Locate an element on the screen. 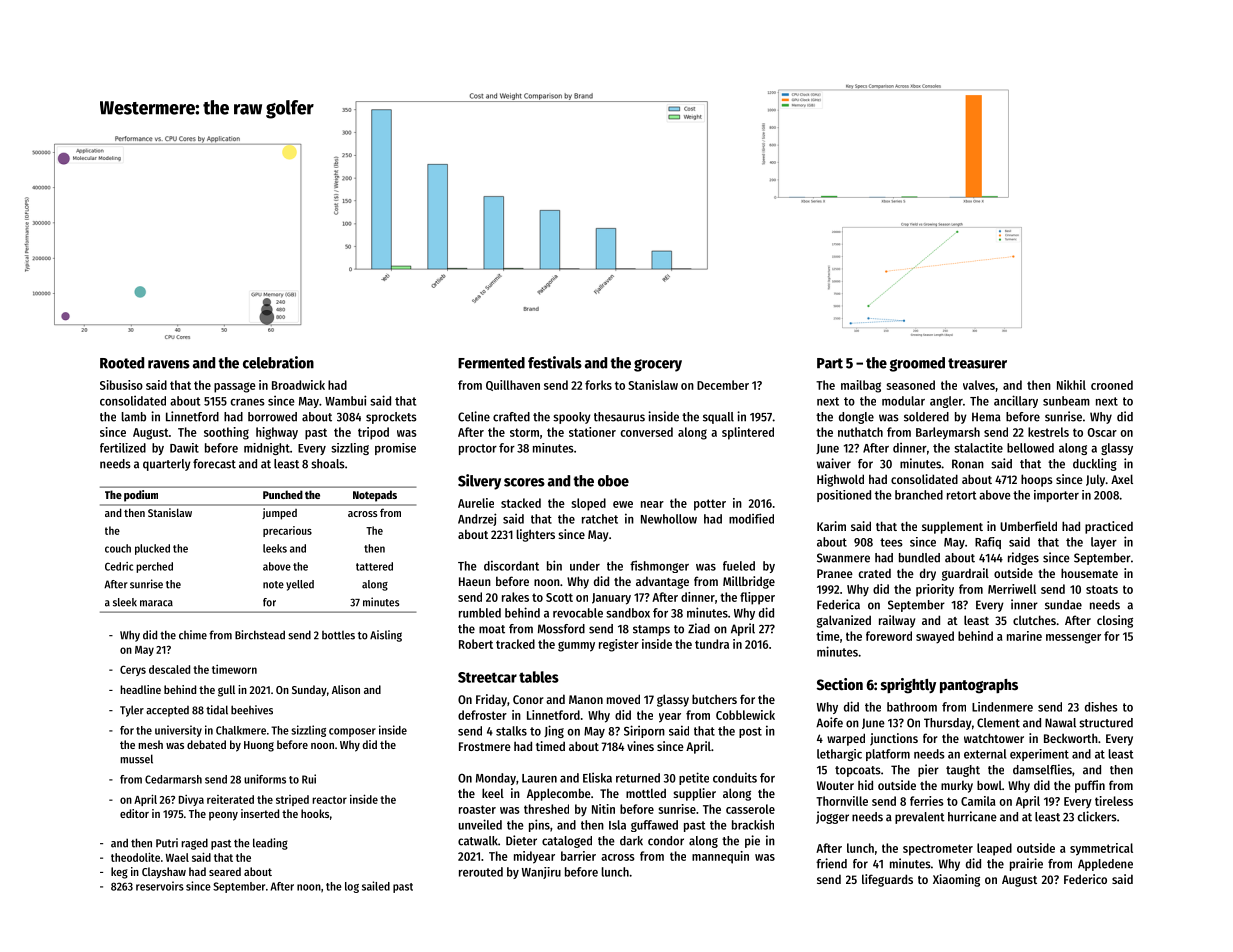 This screenshot has width=1233, height=952. Tyler is located at coordinates (132, 711).
